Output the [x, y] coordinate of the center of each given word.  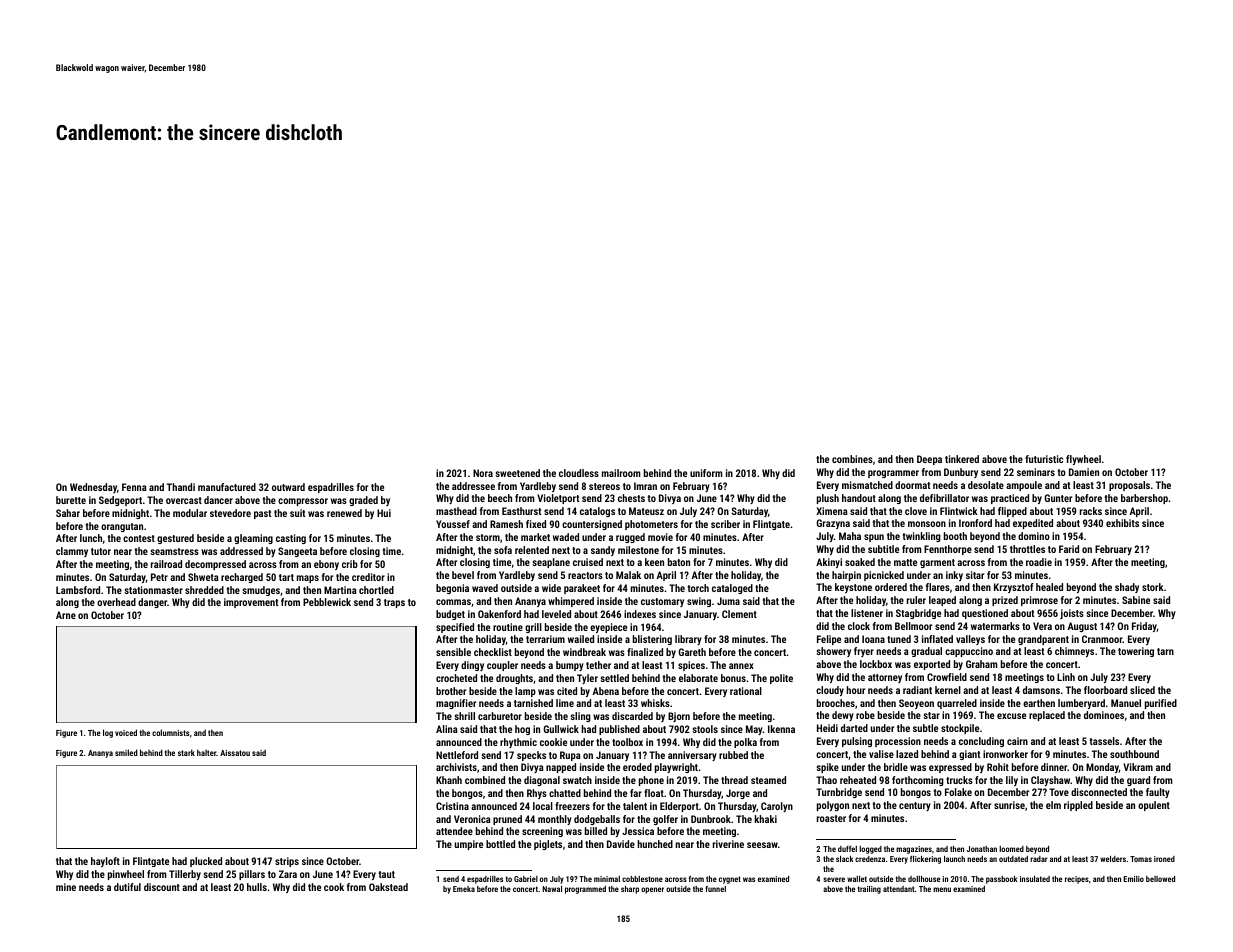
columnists [171, 732]
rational [746, 691]
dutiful [127, 887]
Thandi [181, 487]
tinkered [962, 459]
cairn [1017, 741]
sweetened [517, 473]
